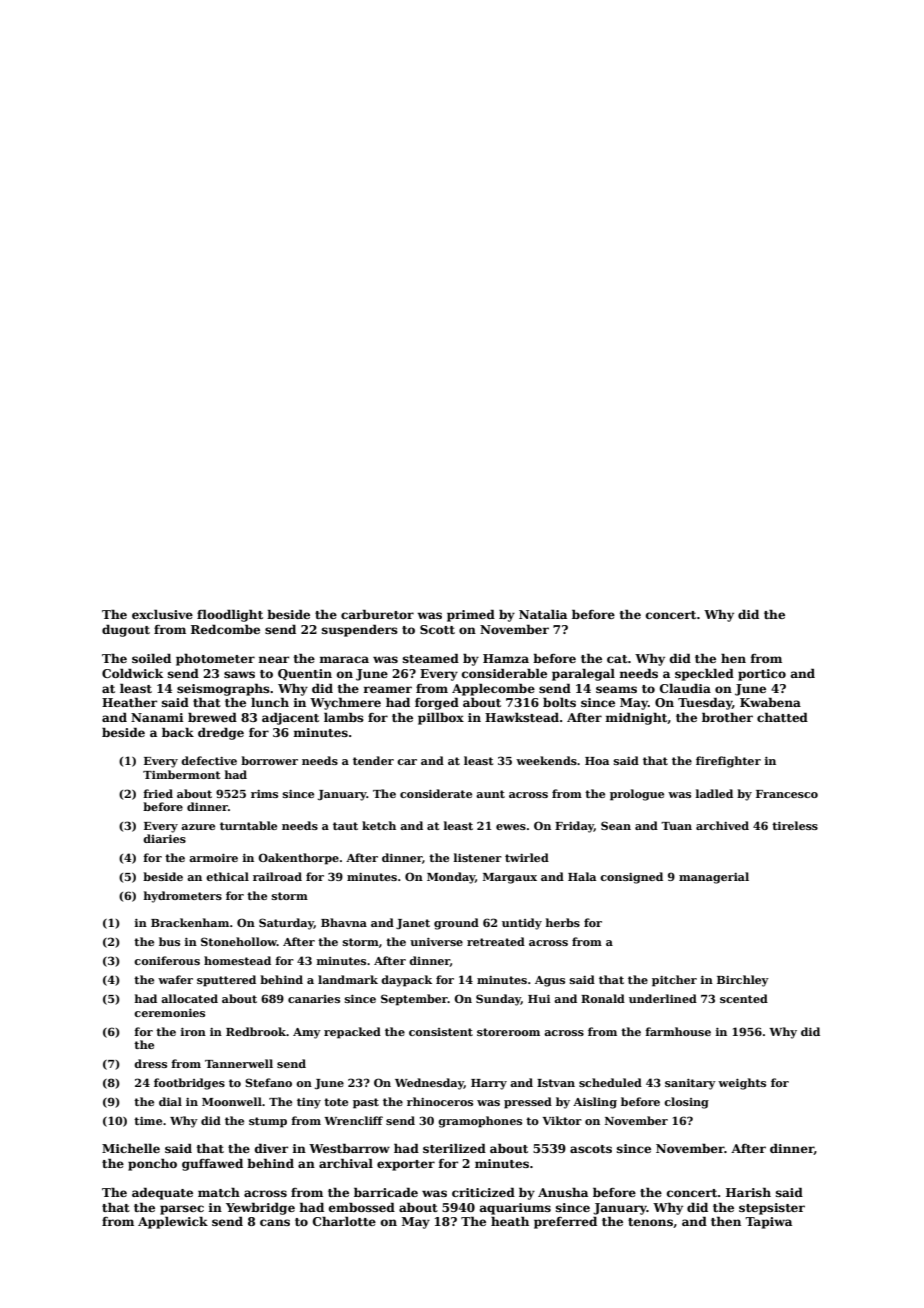 The width and height of the screenshot is (924, 1308). Describe the element at coordinates (714, 793) in the screenshot. I see `ladled` at that location.
